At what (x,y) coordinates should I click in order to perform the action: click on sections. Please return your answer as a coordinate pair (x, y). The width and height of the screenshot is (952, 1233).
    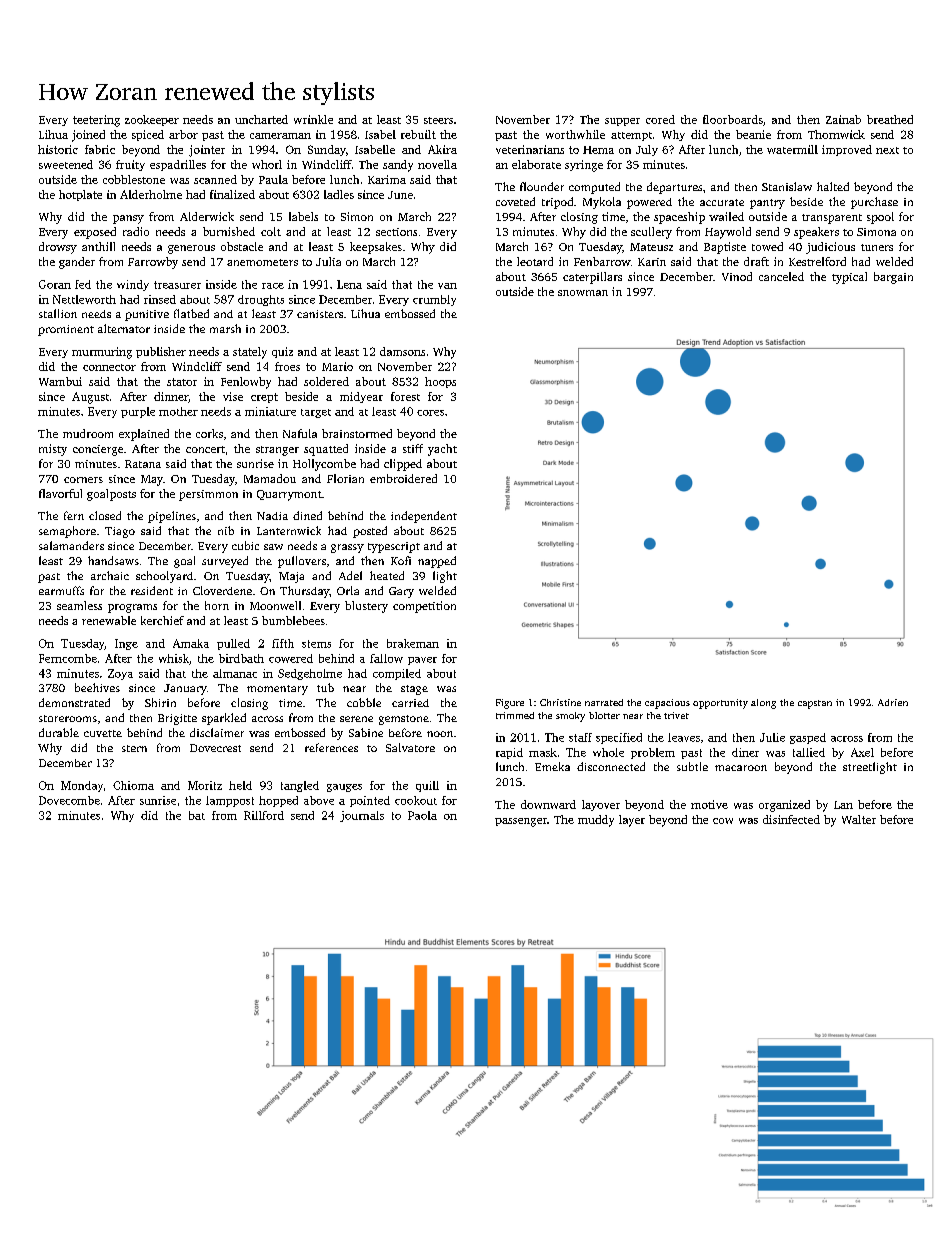
    Looking at the image, I should click on (396, 232).
